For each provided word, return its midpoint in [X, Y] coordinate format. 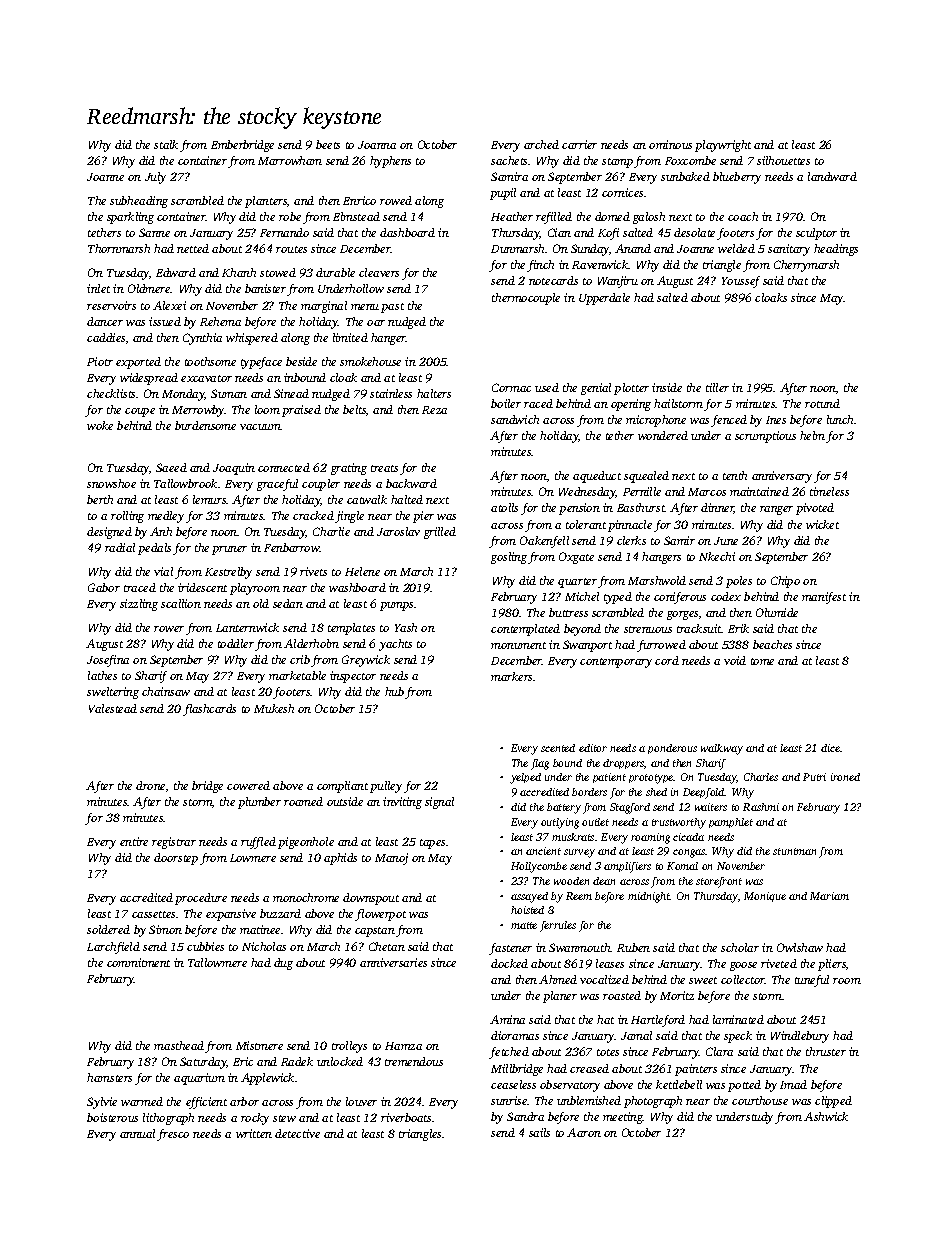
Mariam [829, 896]
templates [351, 629]
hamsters [109, 1077]
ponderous [672, 749]
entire [134, 841]
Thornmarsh [119, 248]
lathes [102, 675]
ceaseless [513, 1084]
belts [354, 409]
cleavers [379, 272]
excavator [206, 378]
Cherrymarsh [806, 266]
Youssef [741, 282]
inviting [402, 803]
